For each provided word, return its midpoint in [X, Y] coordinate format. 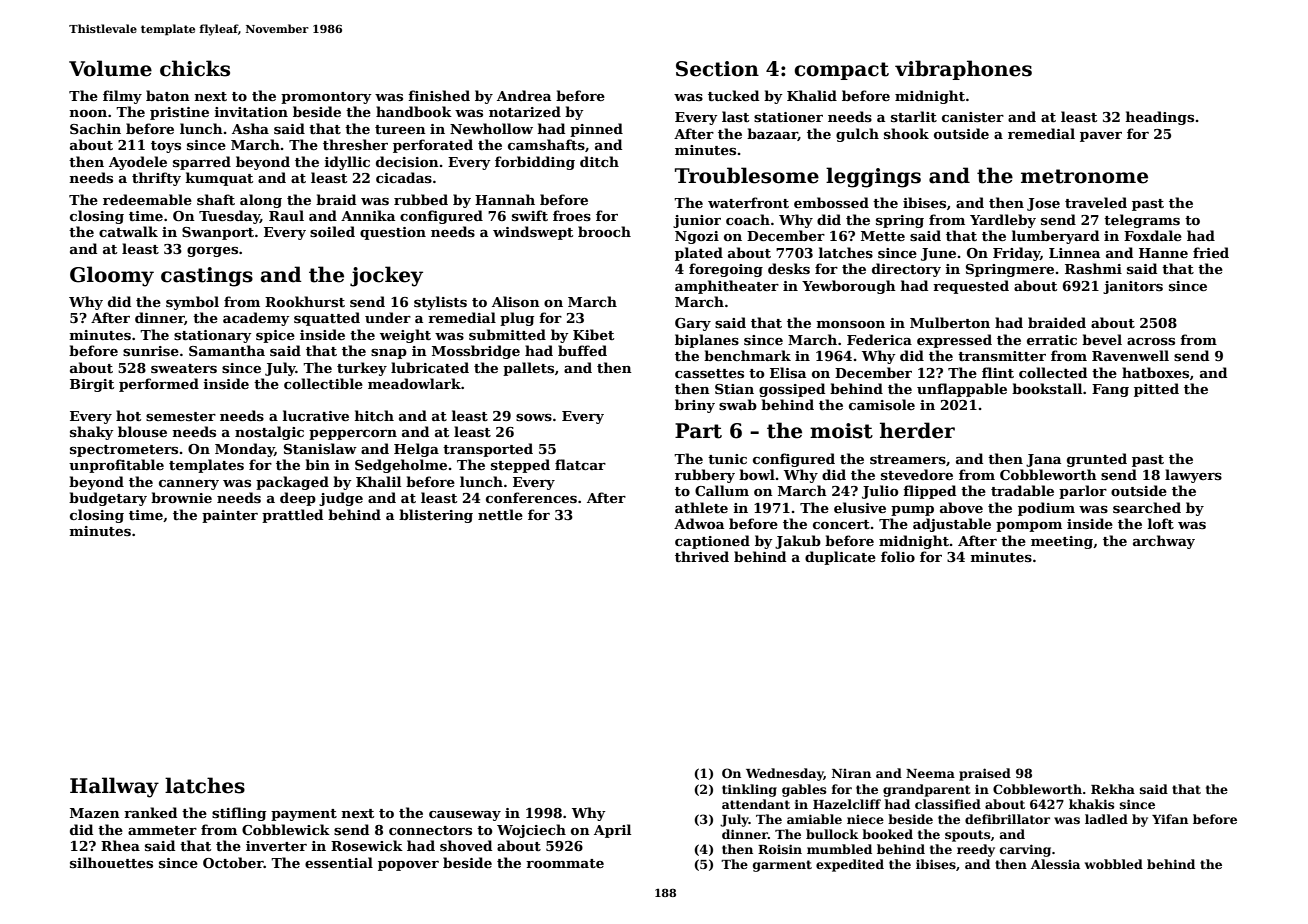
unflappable [962, 390]
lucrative [316, 415]
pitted [1156, 390]
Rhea [120, 845]
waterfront [748, 202]
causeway [465, 816]
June [938, 254]
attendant [756, 804]
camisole [882, 404]
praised [985, 774]
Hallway [114, 787]
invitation [251, 112]
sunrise [151, 351]
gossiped [792, 390]
